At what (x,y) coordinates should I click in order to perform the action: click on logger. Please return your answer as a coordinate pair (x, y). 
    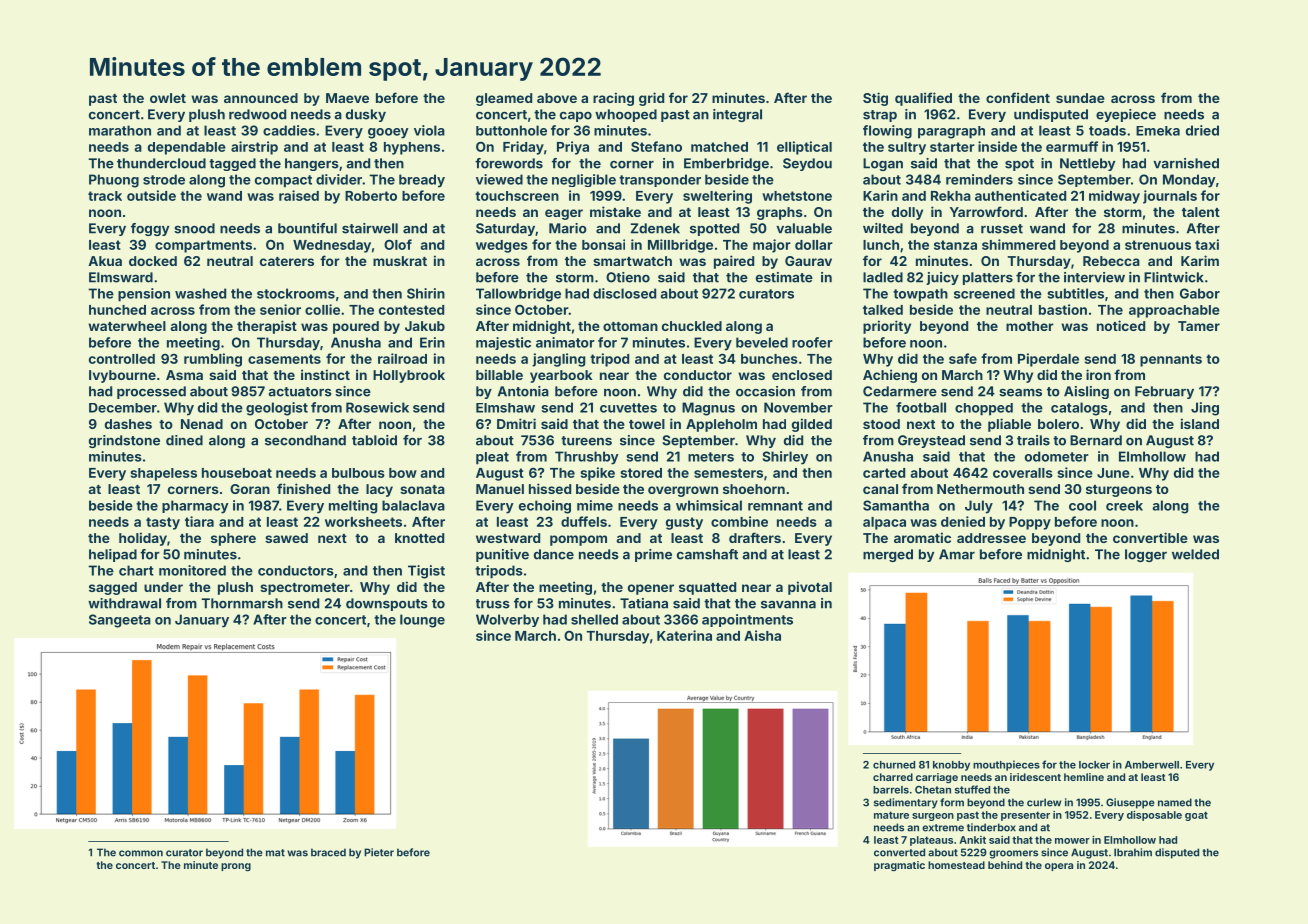
    Looking at the image, I should click on (1146, 555).
